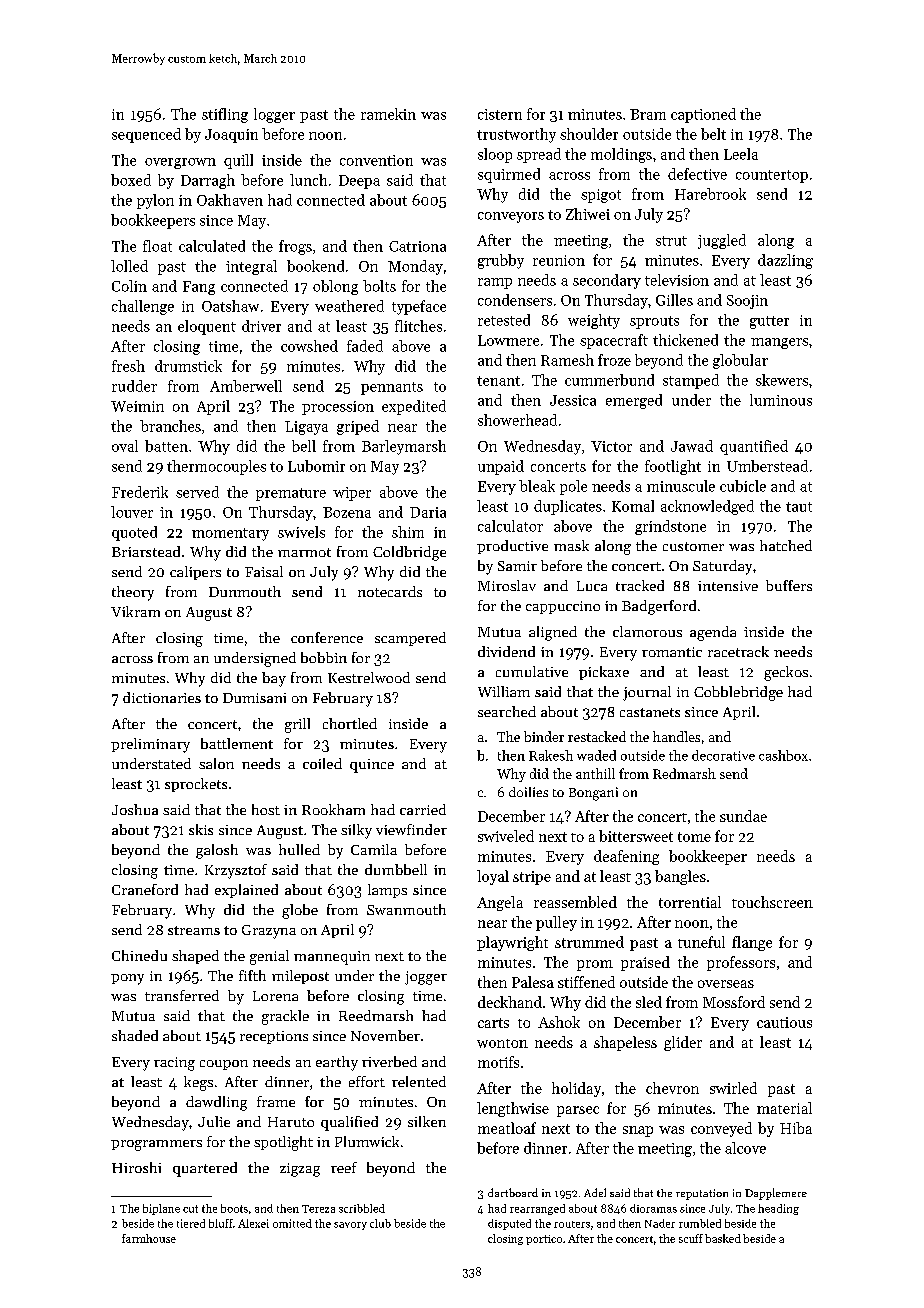 The width and height of the screenshot is (924, 1308). I want to click on playwright, so click(512, 943).
